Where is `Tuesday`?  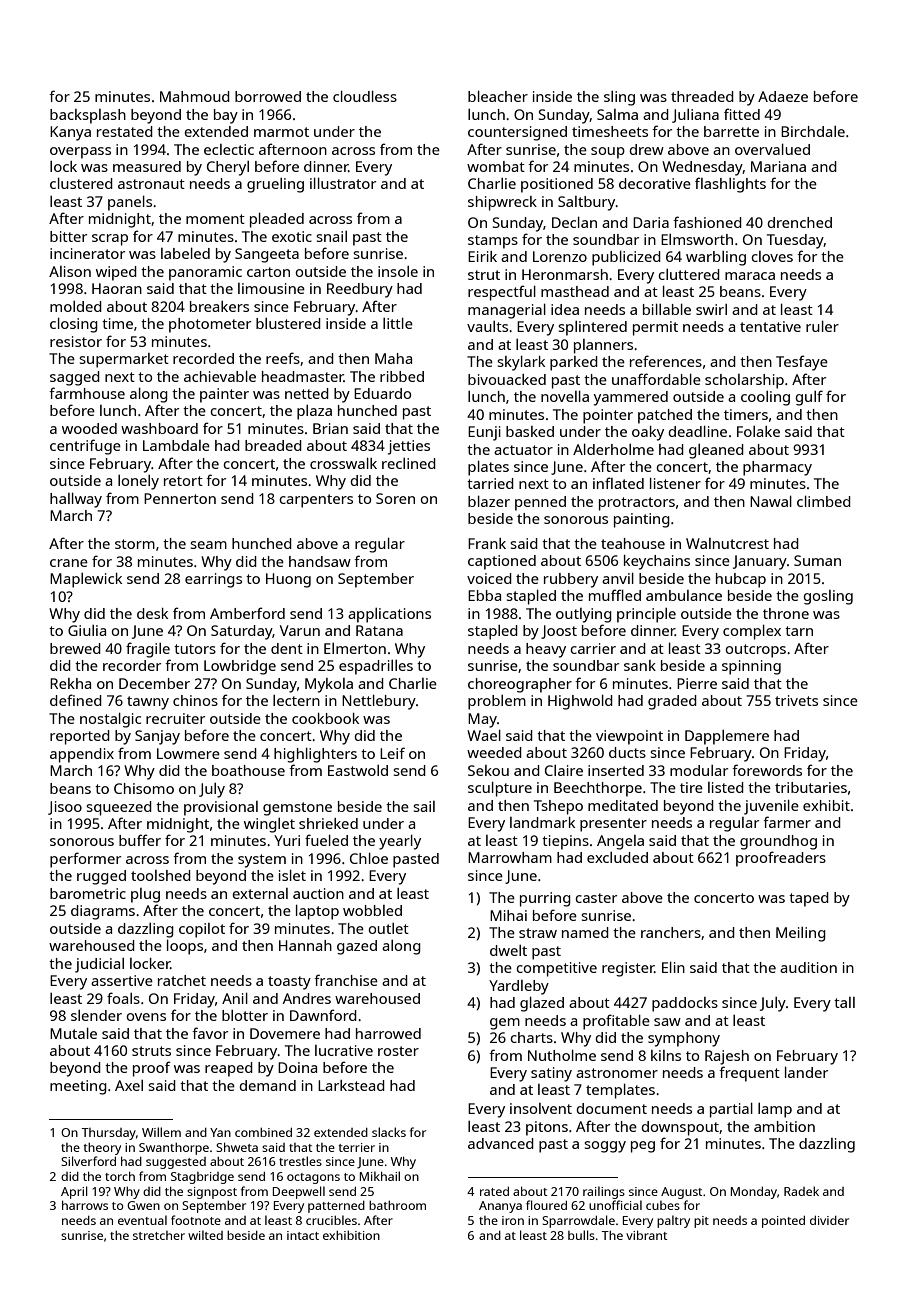
Tuesday is located at coordinates (795, 241).
